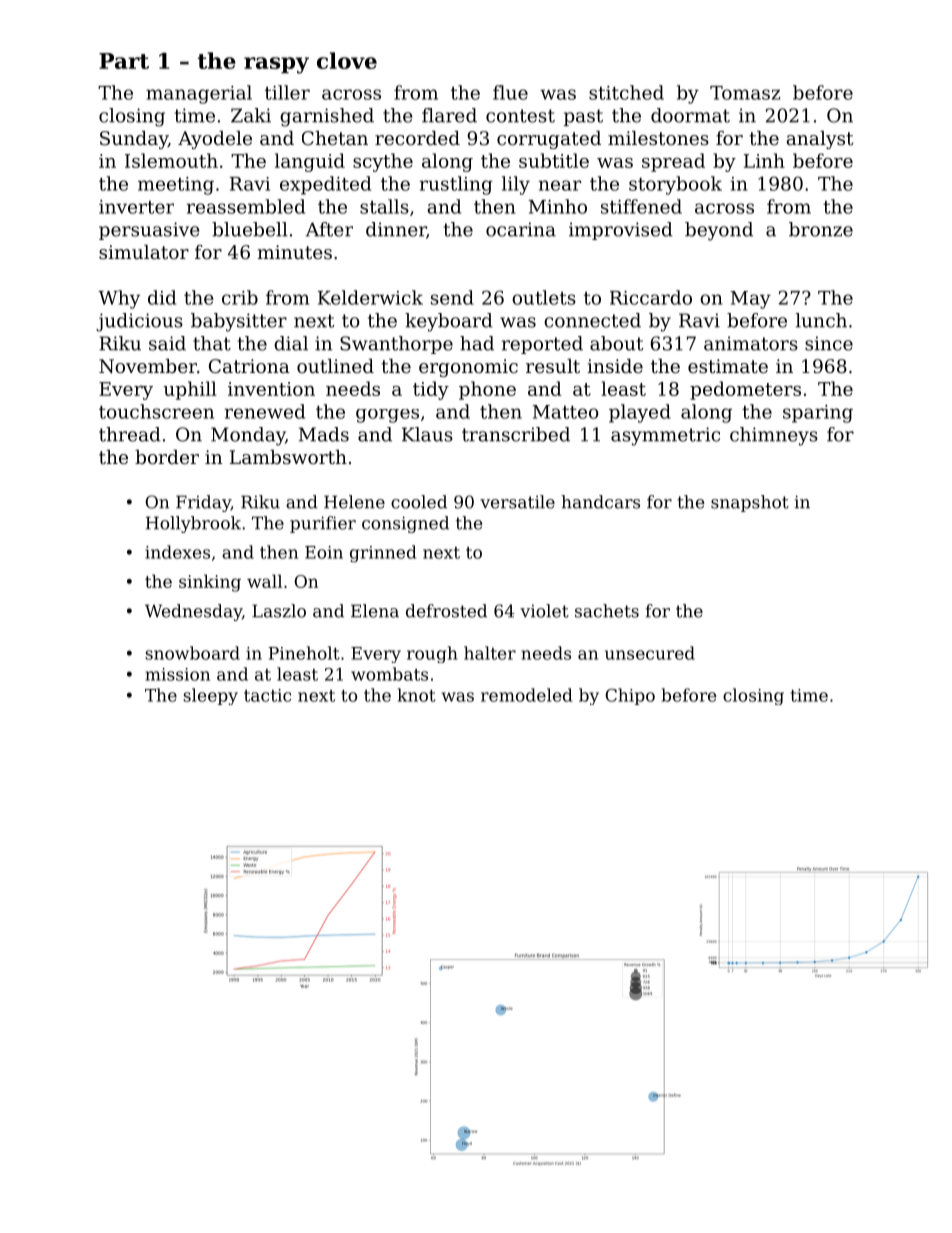 This image has height=1233, width=952. What do you see at coordinates (249, 366) in the image?
I see `Catriona` at bounding box center [249, 366].
